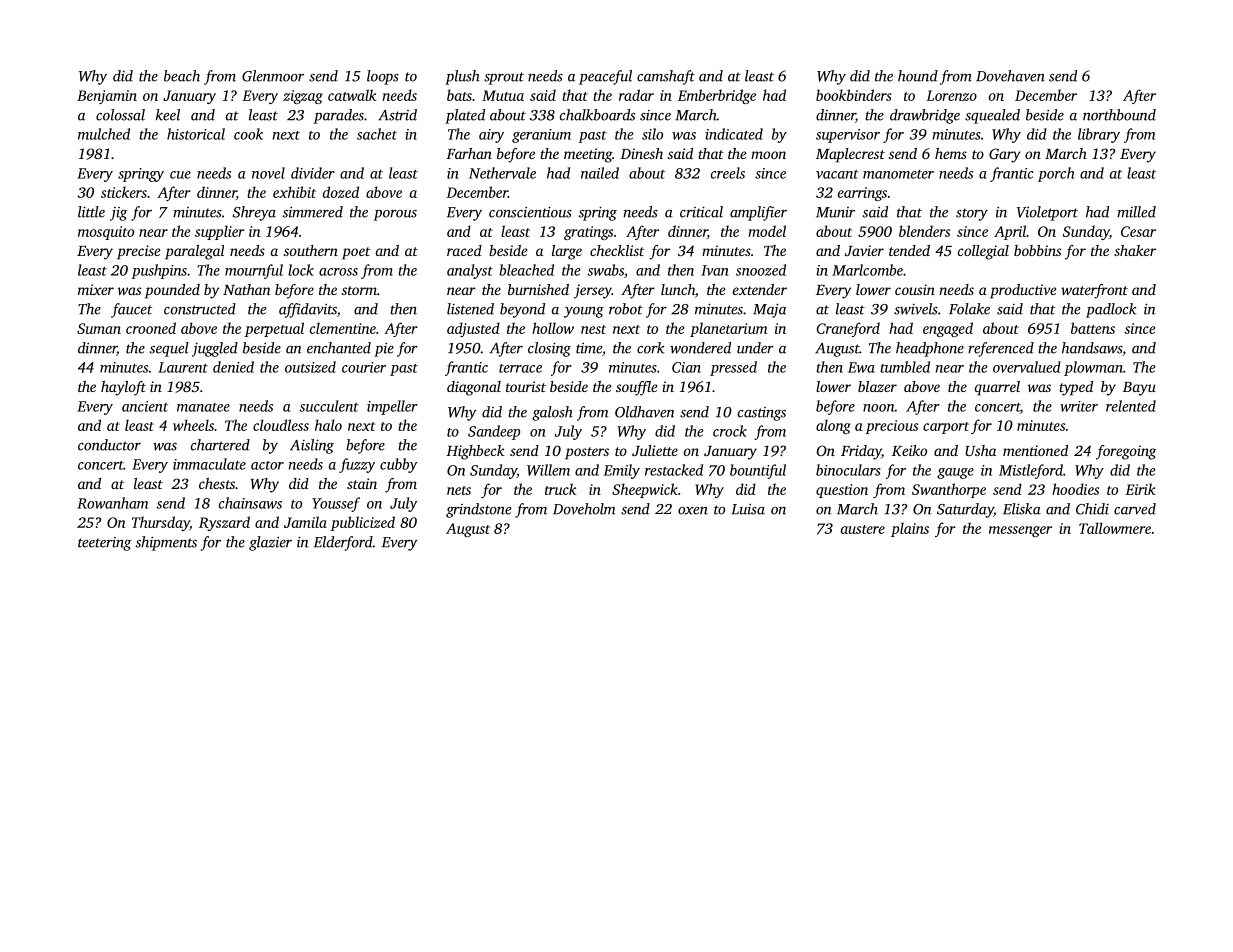 The height and width of the document is (952, 1233). Describe the element at coordinates (112, 503) in the document. I see `Rowanham` at that location.
